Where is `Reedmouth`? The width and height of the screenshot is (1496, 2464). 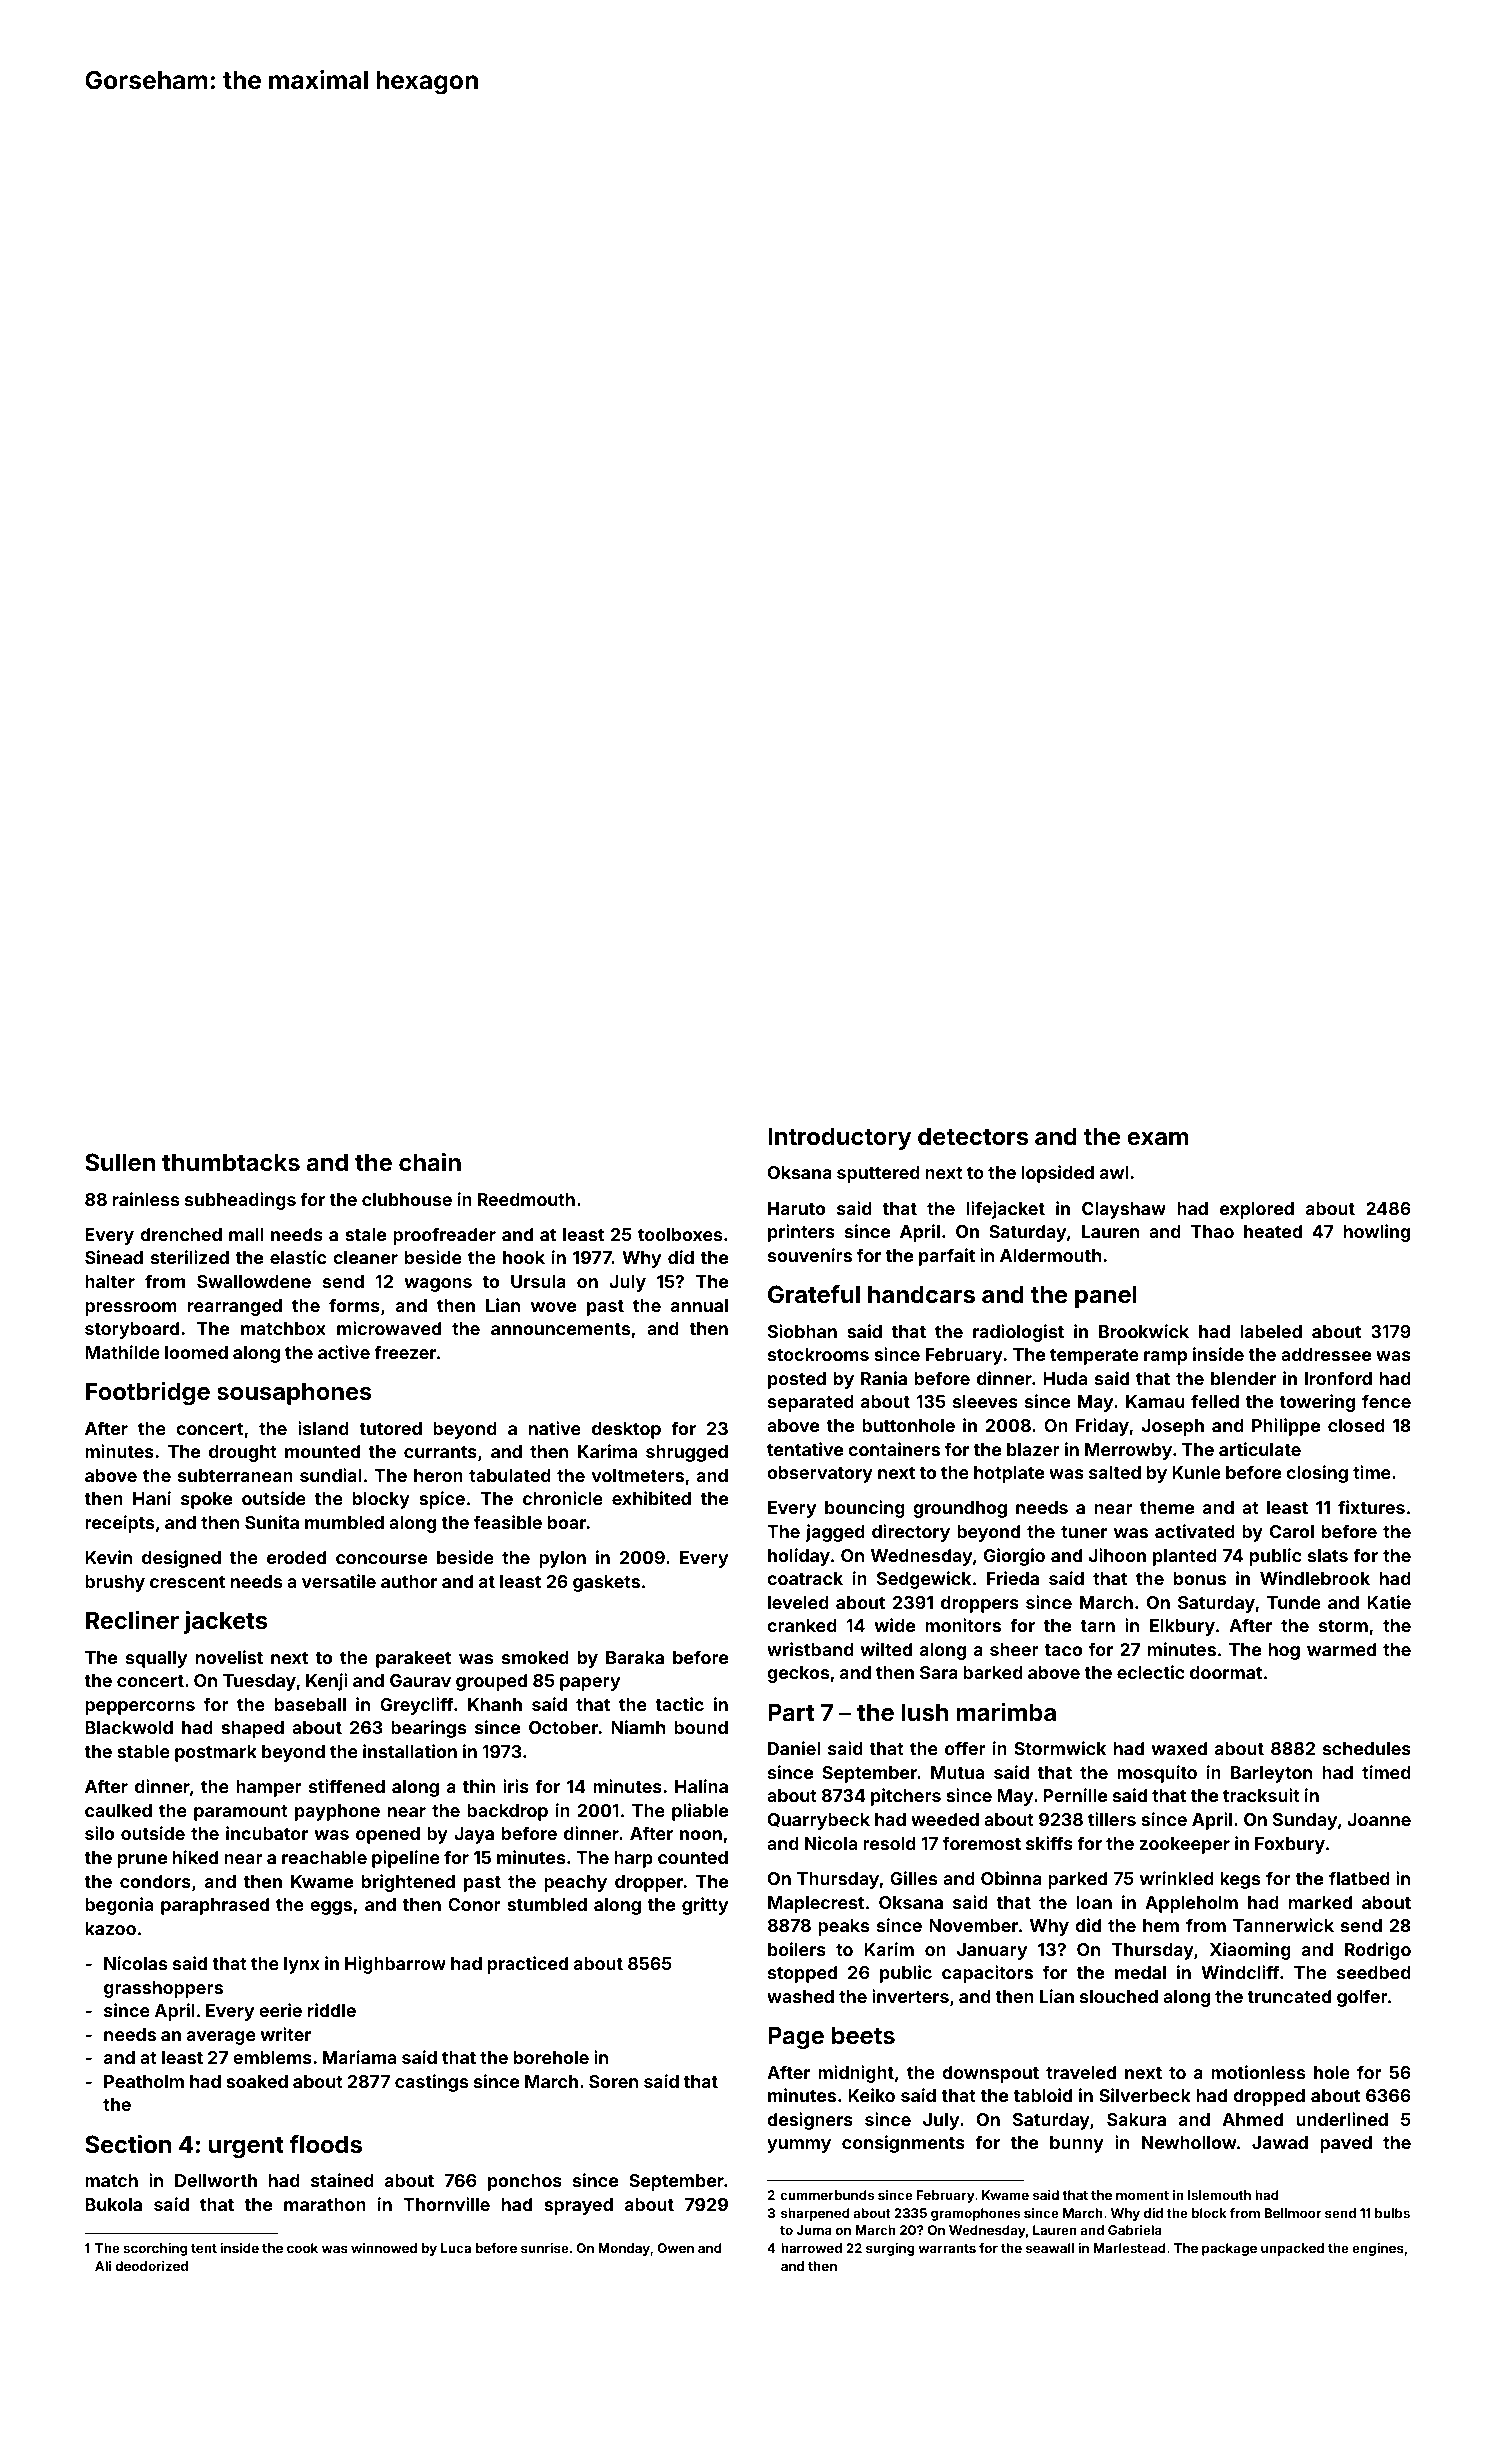 Reedmouth is located at coordinates (526, 1199).
